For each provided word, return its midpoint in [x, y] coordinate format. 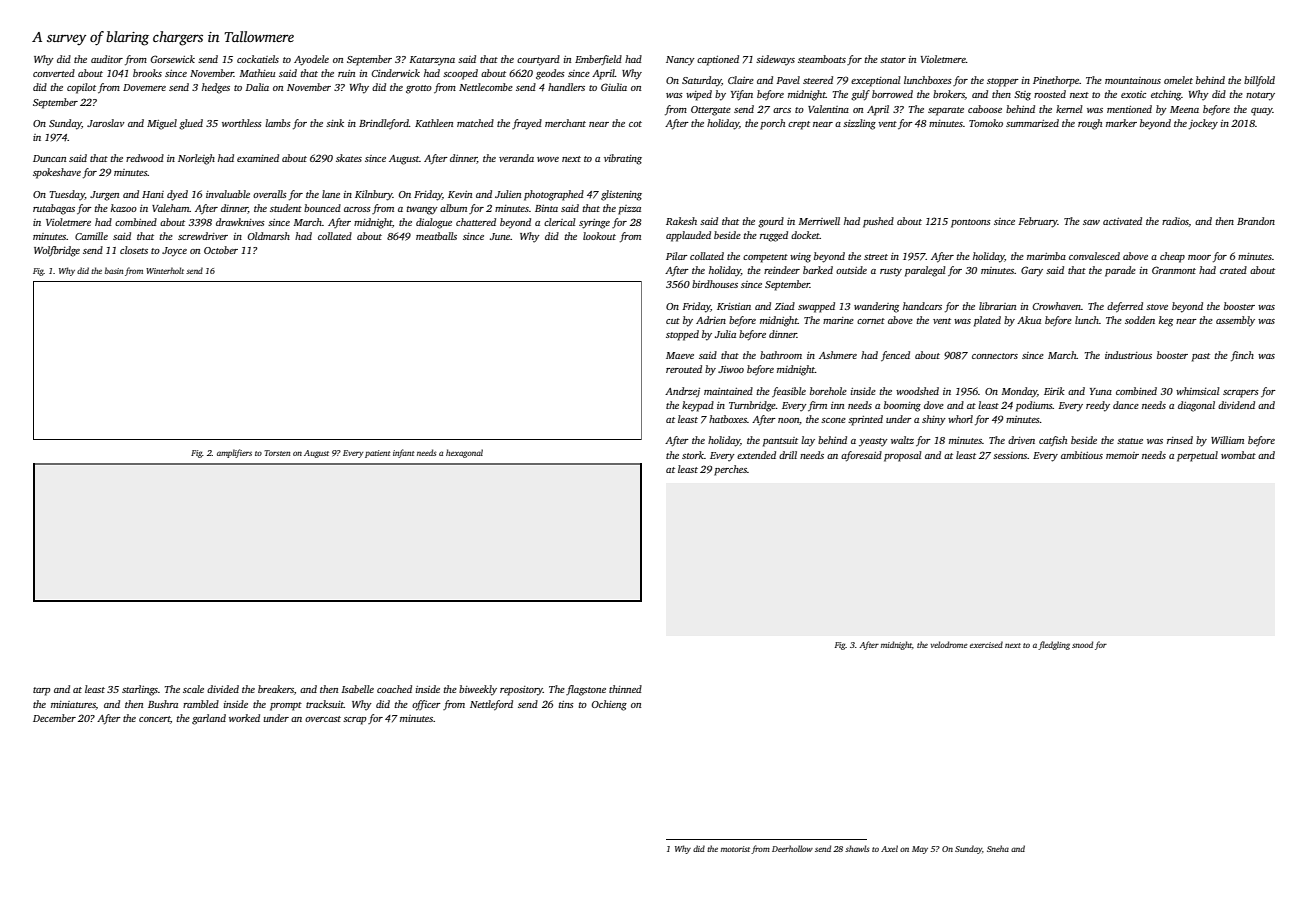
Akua [1029, 320]
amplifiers [234, 453]
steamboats [822, 59]
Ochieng [609, 705]
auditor [107, 59]
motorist [735, 849]
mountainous [1133, 80]
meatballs [436, 236]
